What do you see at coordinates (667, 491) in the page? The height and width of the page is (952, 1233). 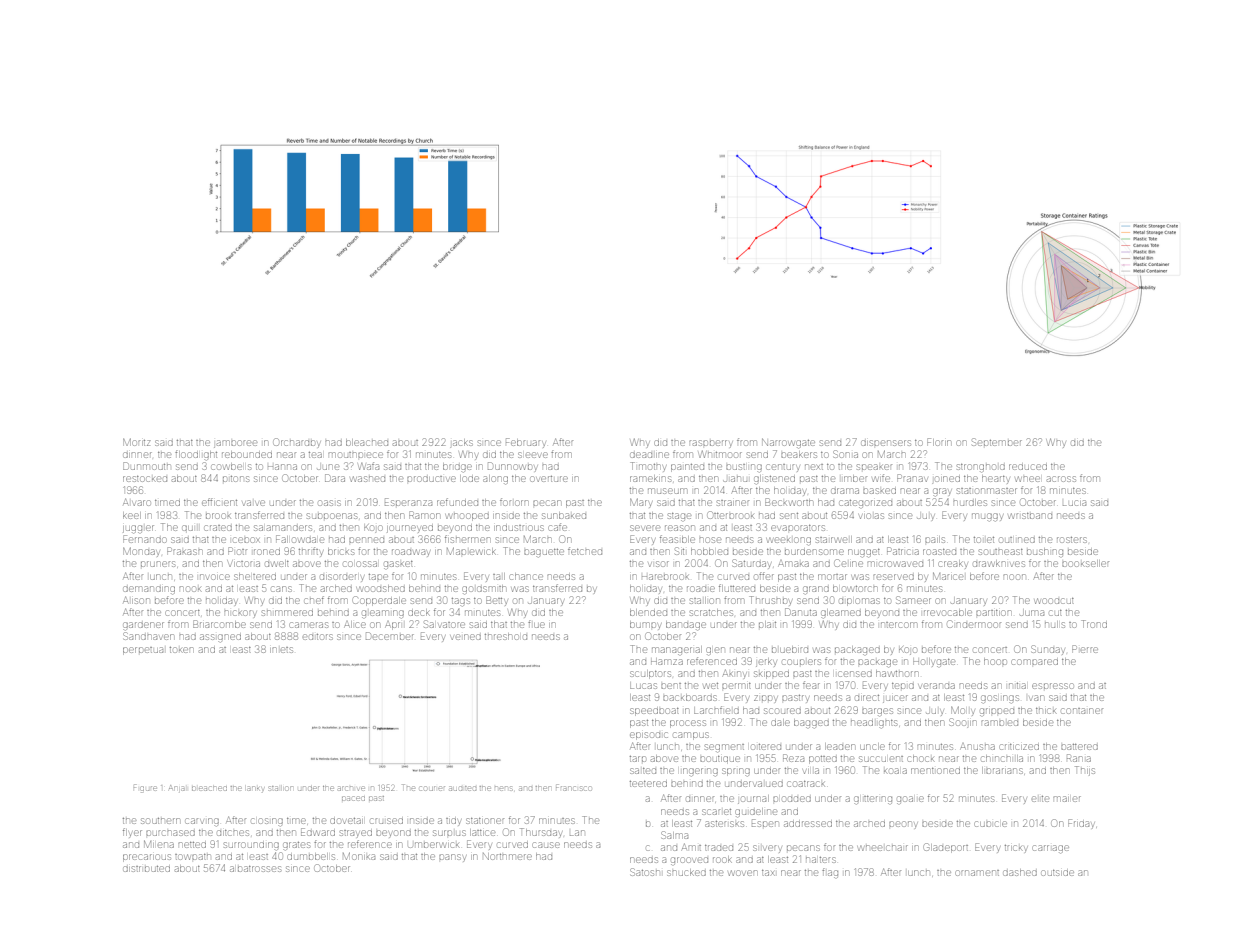 I see `museum` at bounding box center [667, 491].
